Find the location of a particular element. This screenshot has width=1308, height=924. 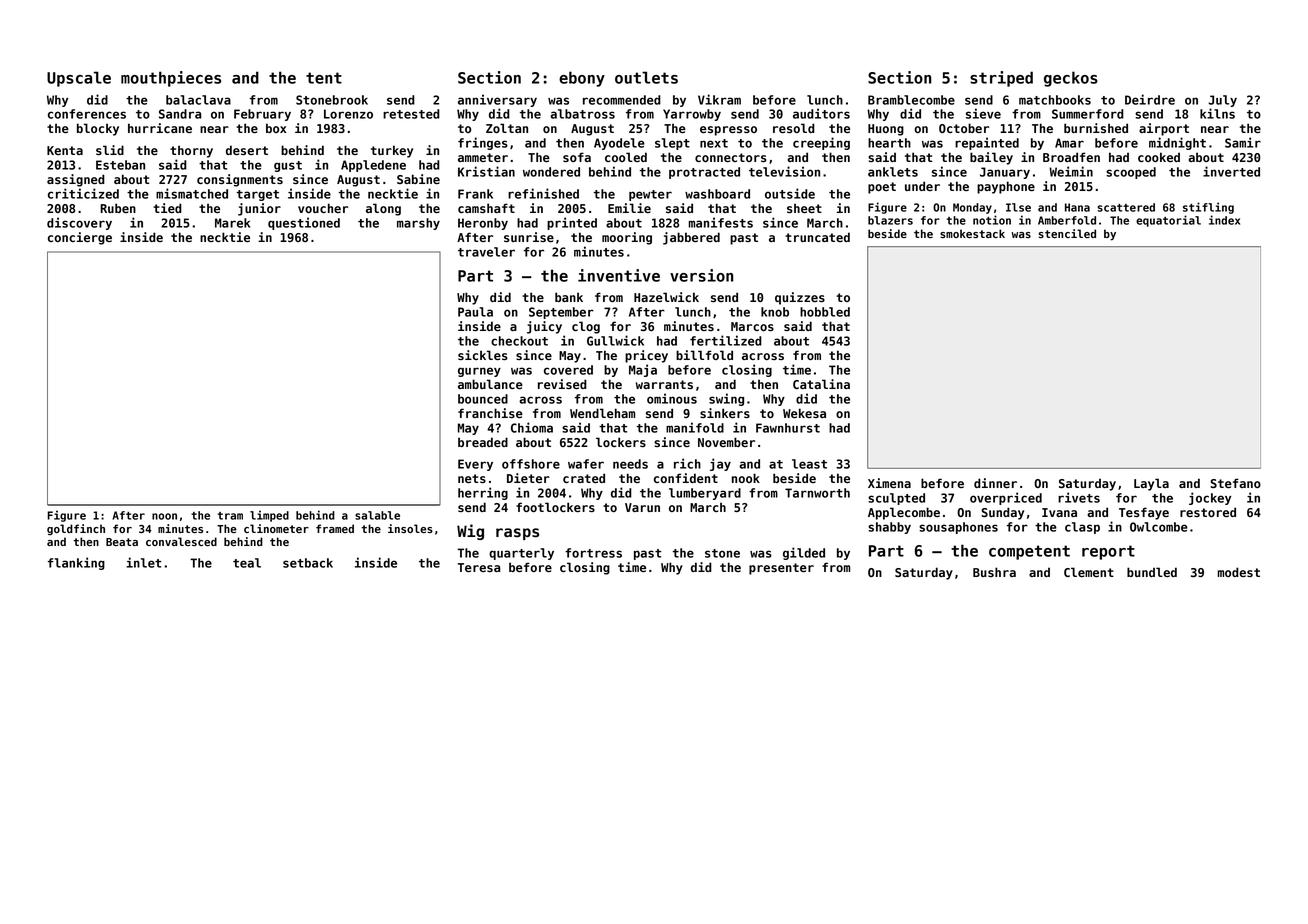

Catalina is located at coordinates (821, 384).
